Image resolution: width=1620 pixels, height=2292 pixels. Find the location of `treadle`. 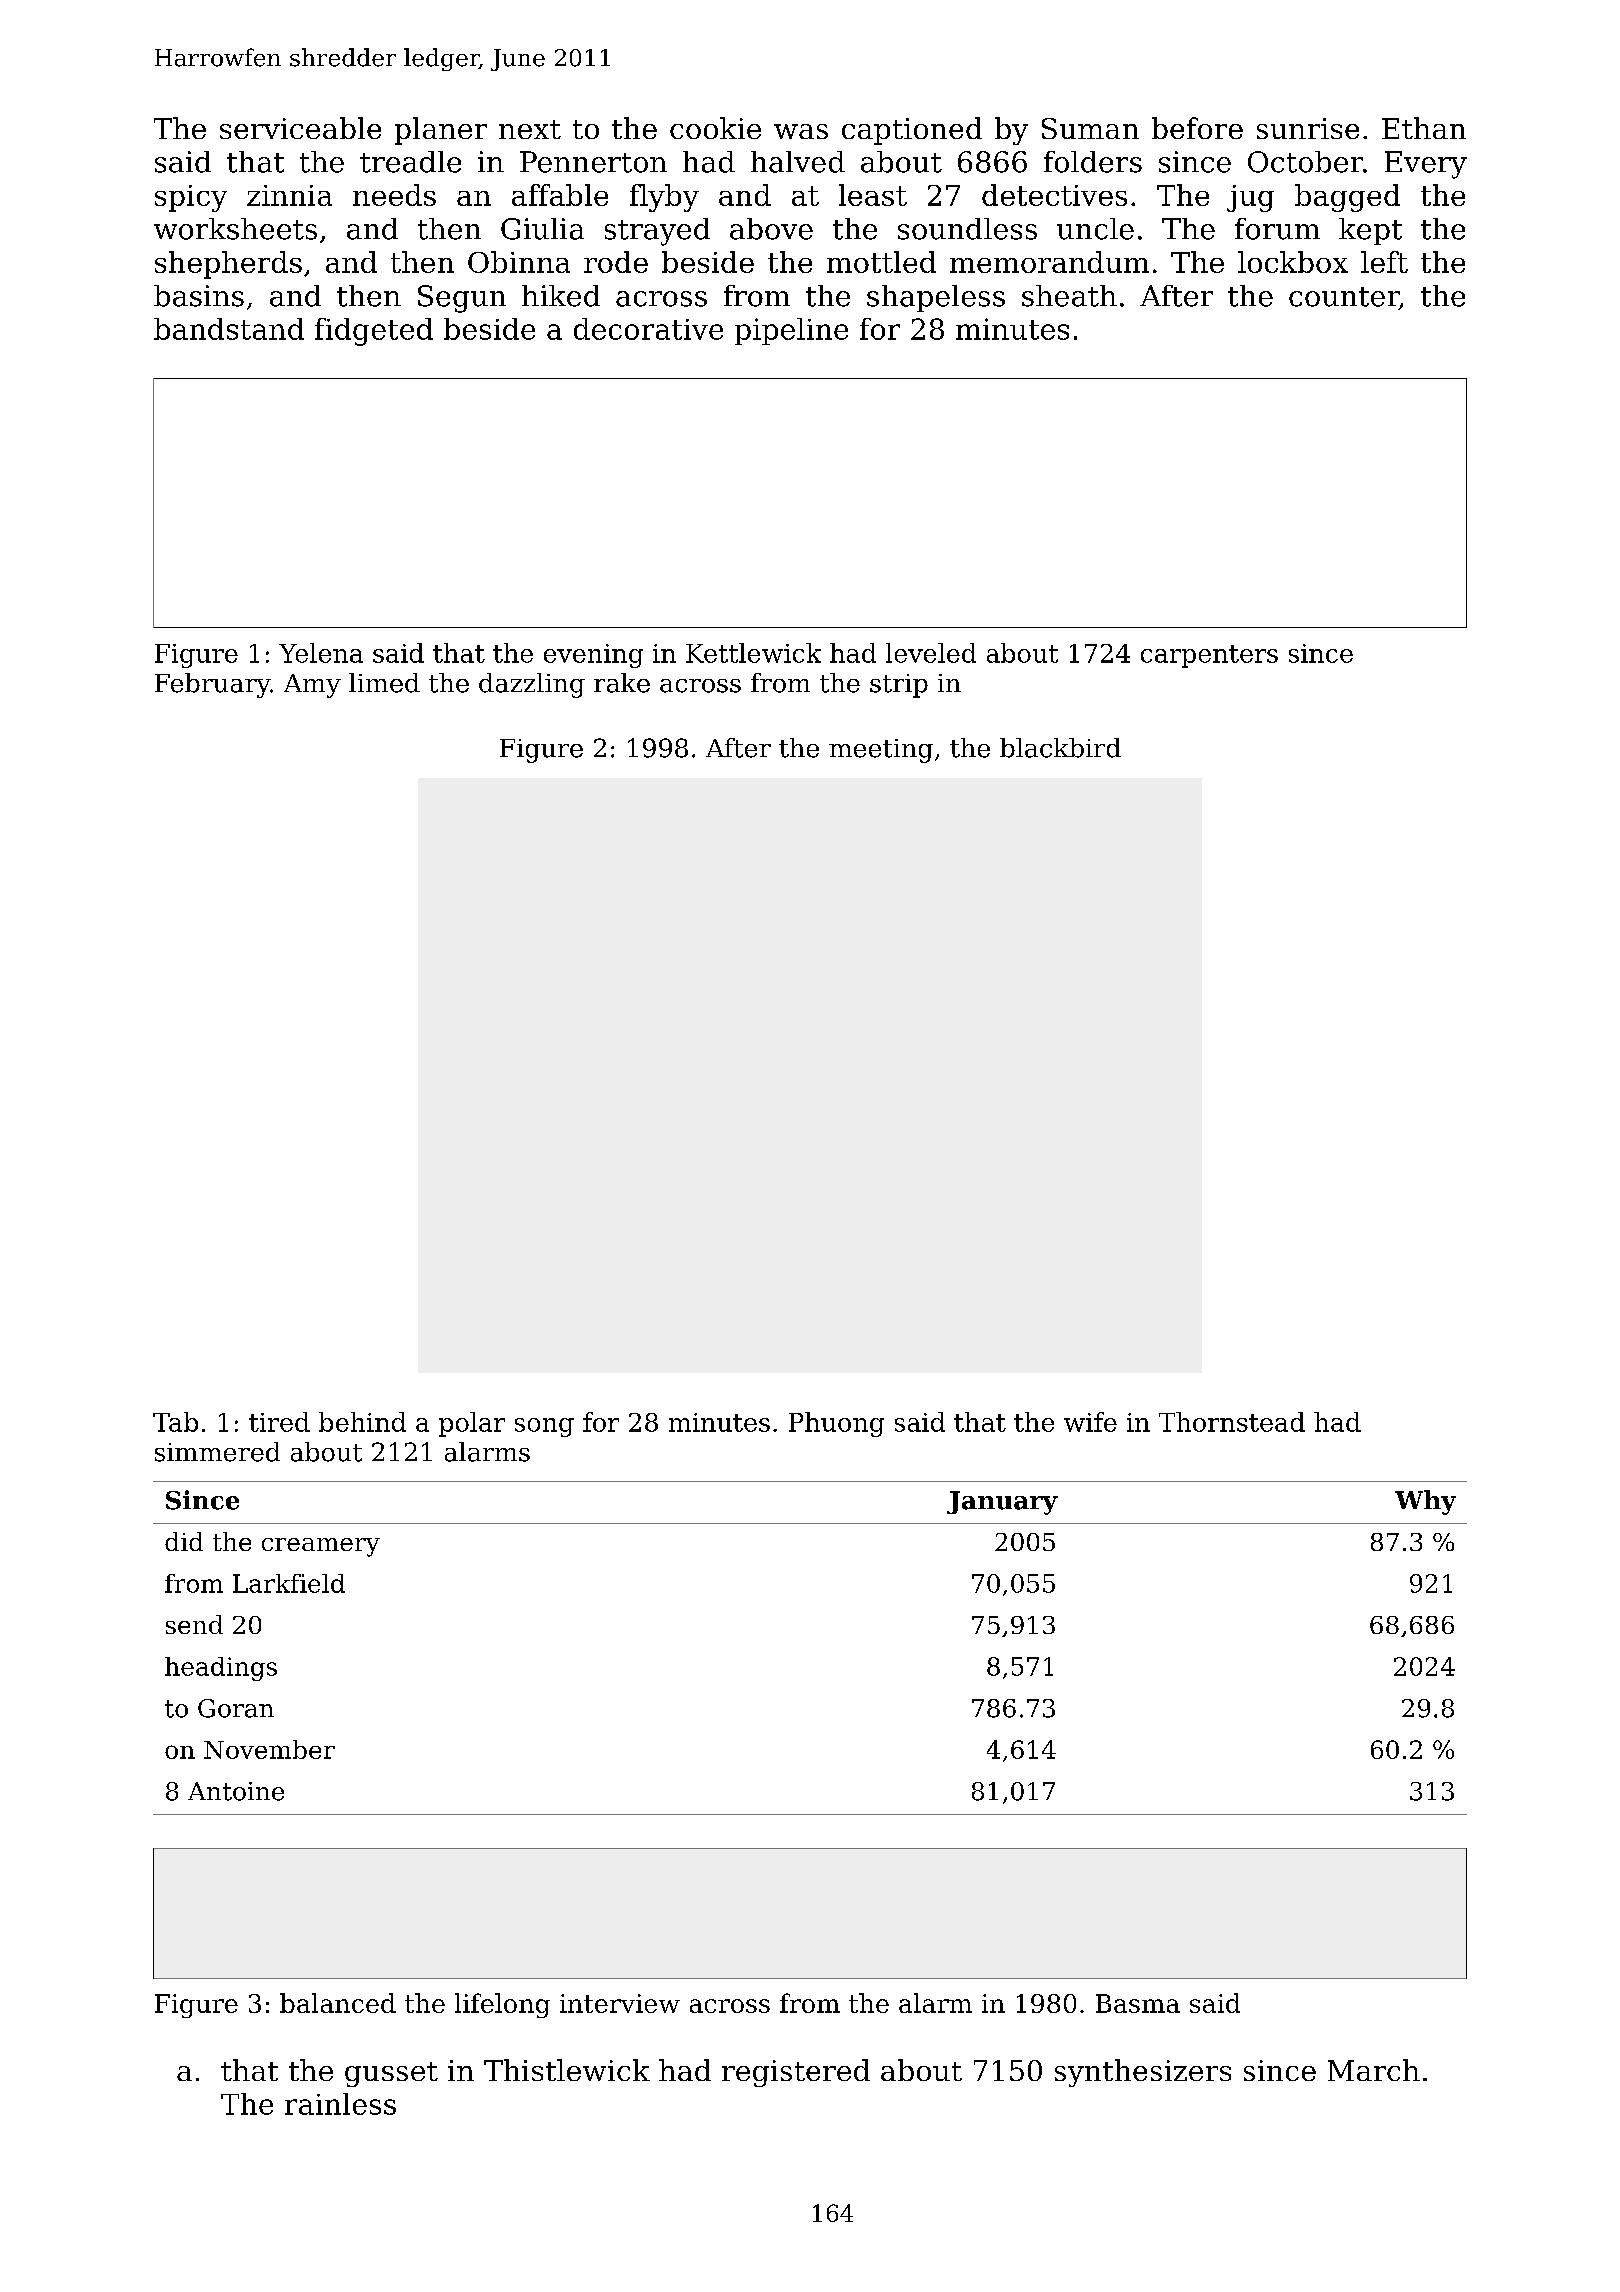

treadle is located at coordinates (410, 162).
